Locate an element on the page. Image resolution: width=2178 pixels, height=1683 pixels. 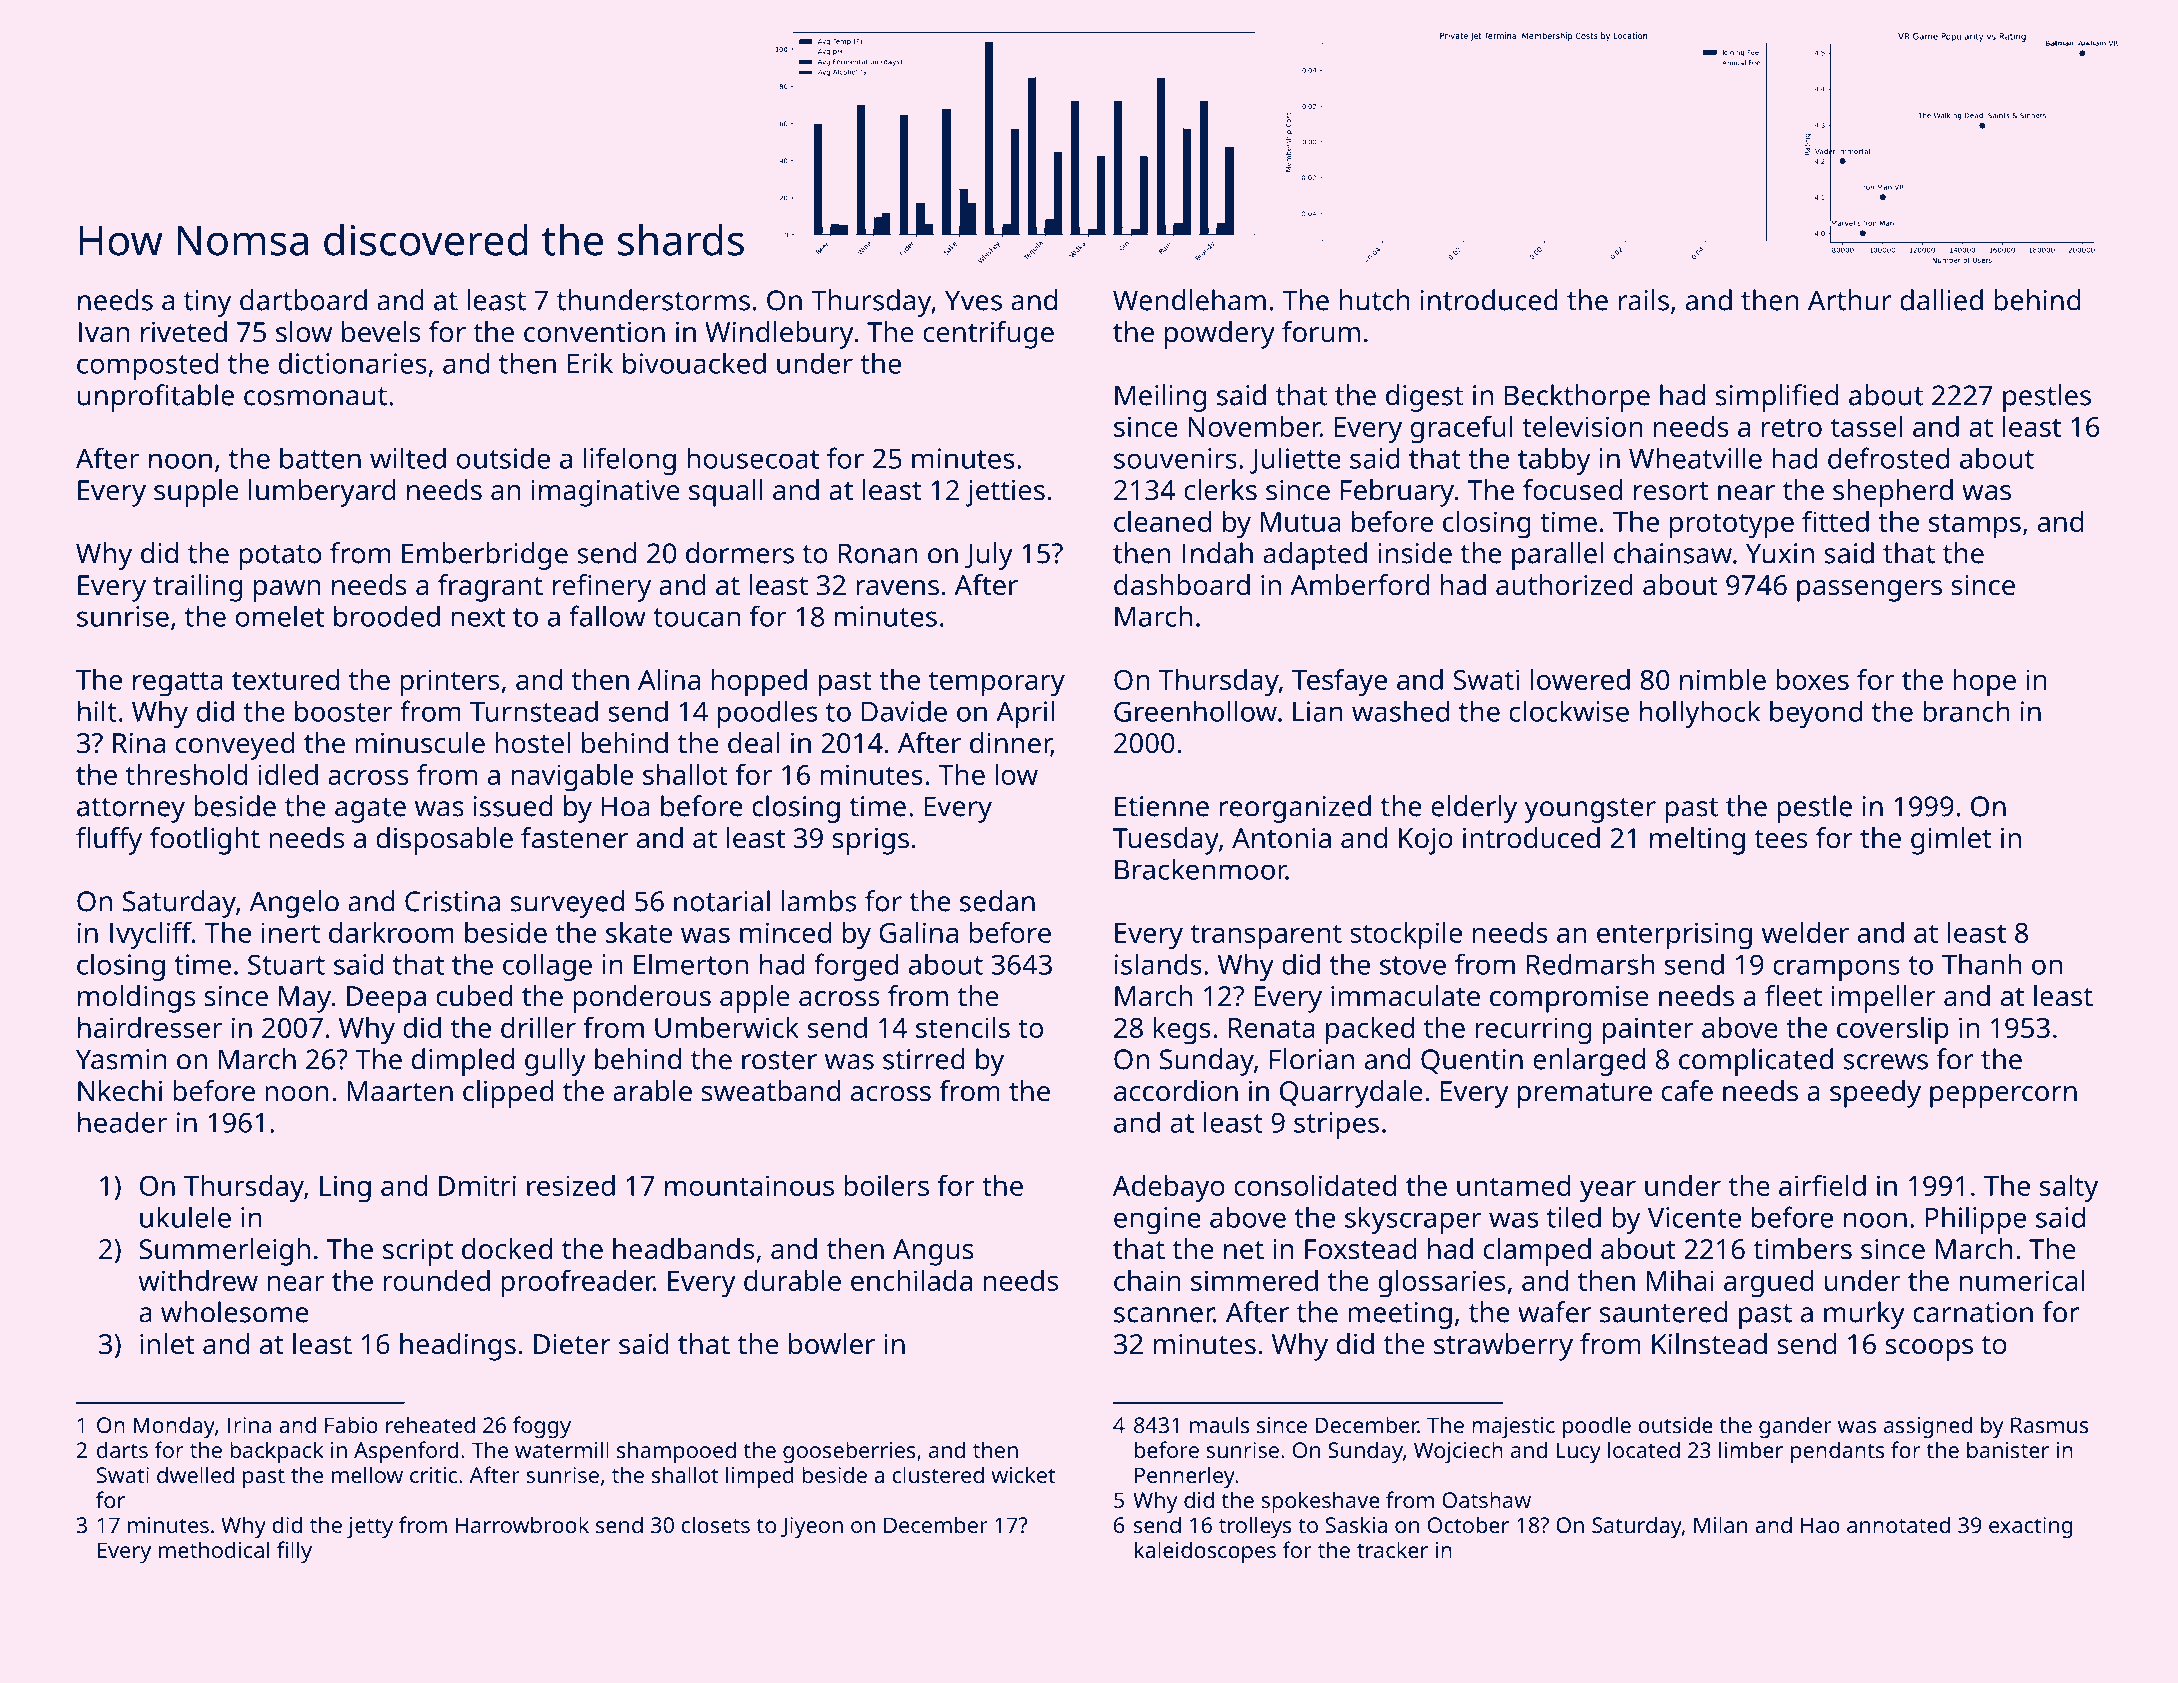
Tesfaye is located at coordinates (1339, 682).
